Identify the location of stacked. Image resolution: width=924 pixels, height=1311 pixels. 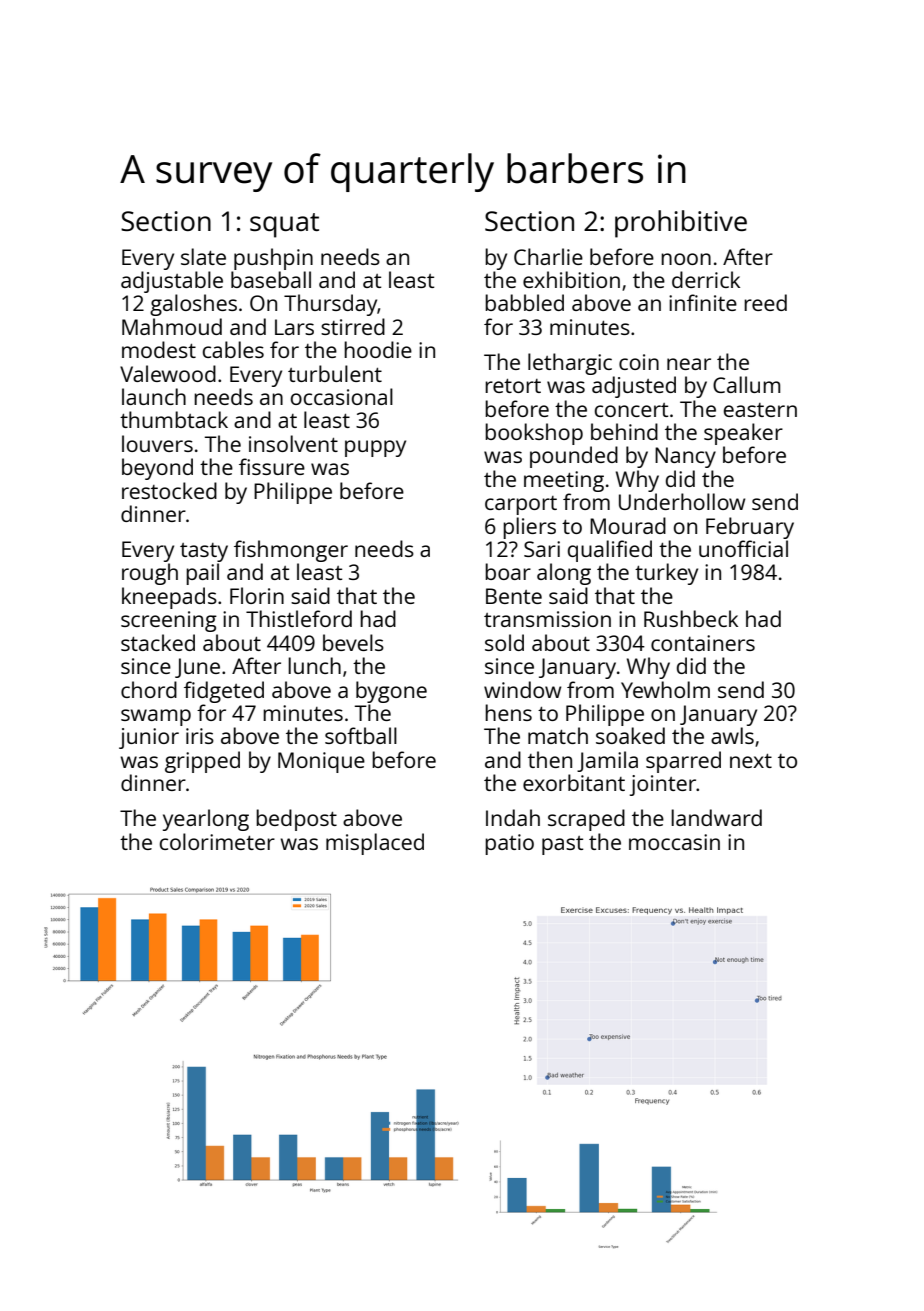
(158, 642).
